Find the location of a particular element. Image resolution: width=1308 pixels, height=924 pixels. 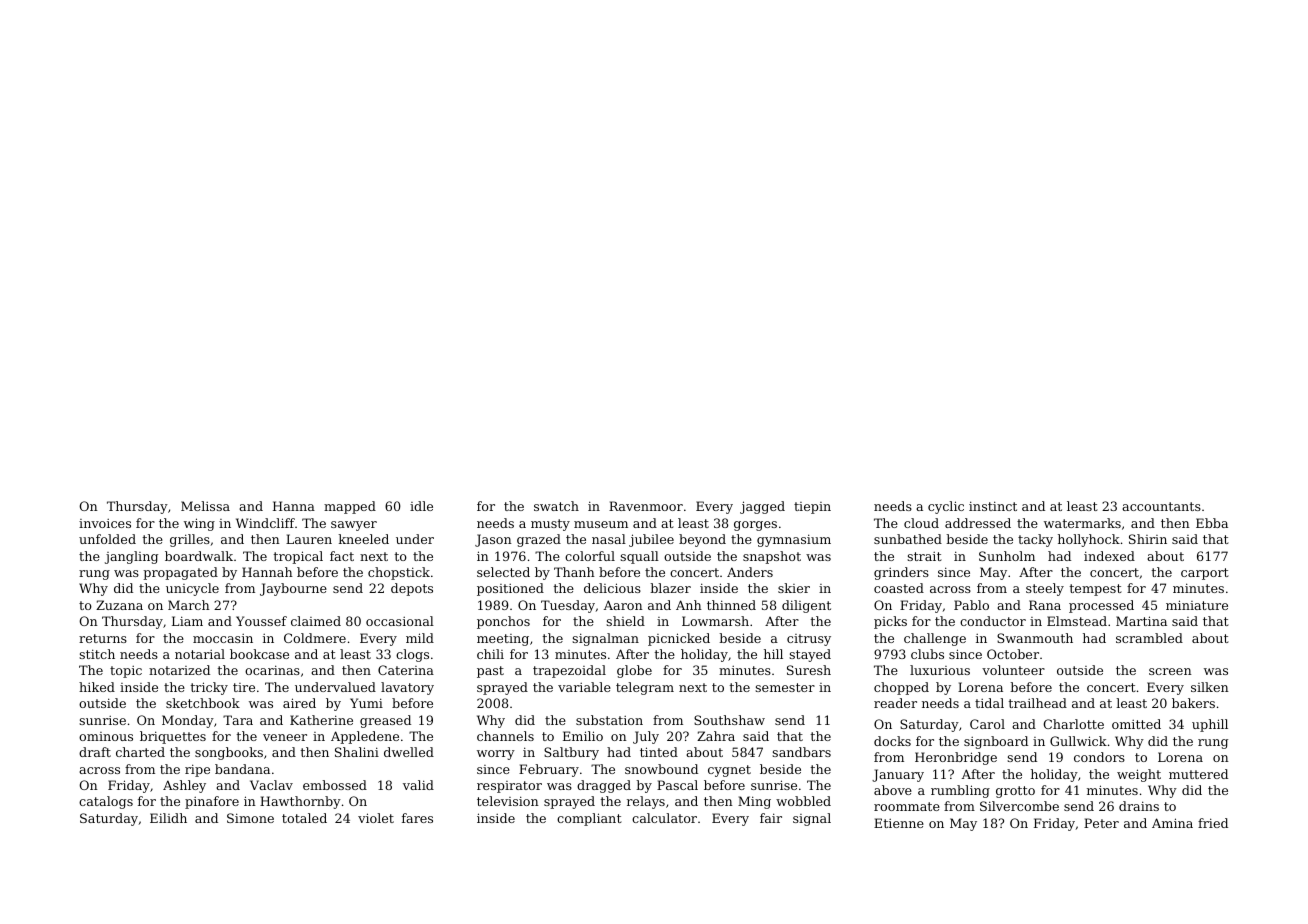

calculator is located at coordinates (664, 818).
